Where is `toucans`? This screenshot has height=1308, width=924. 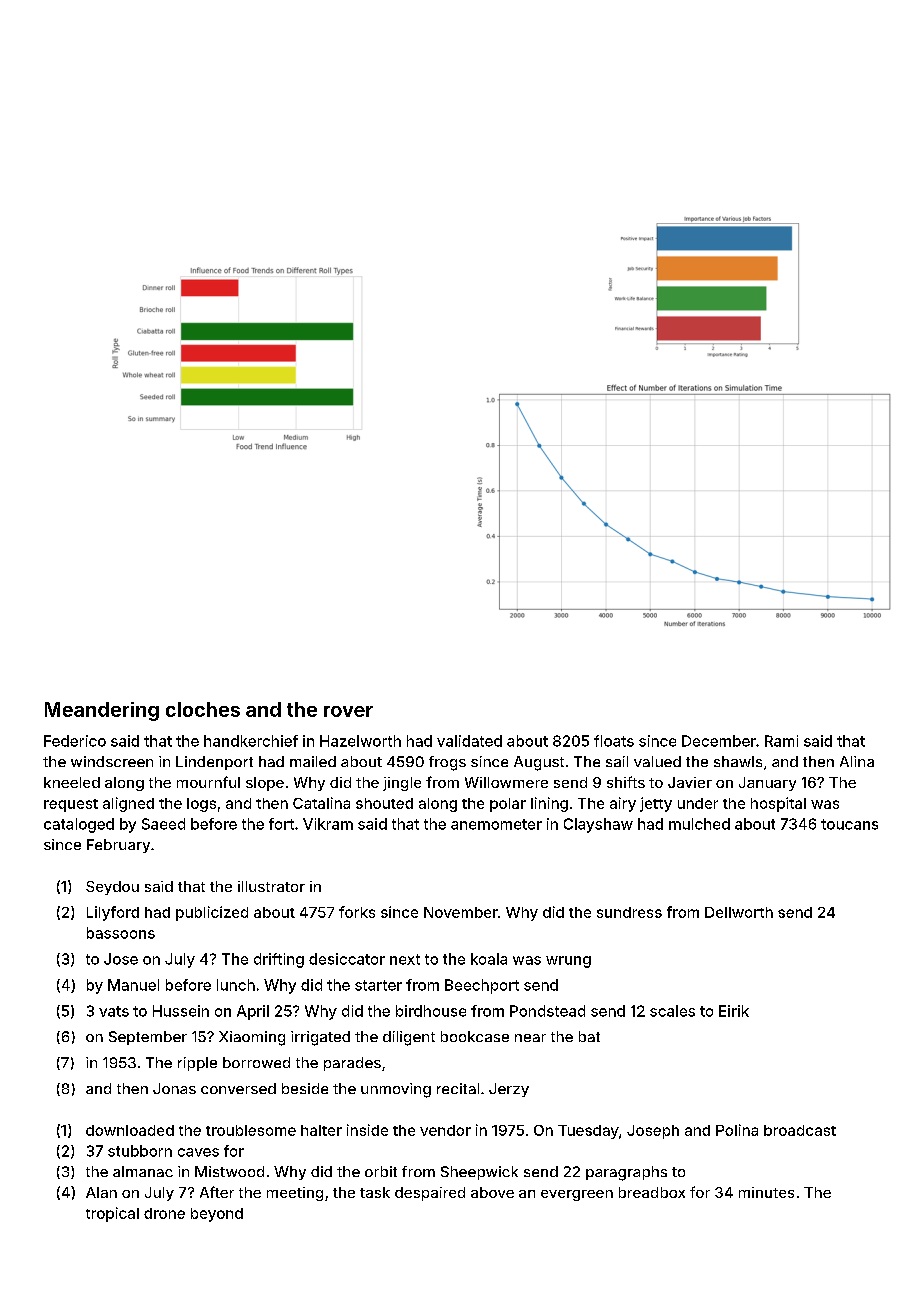
toucans is located at coordinates (849, 824).
